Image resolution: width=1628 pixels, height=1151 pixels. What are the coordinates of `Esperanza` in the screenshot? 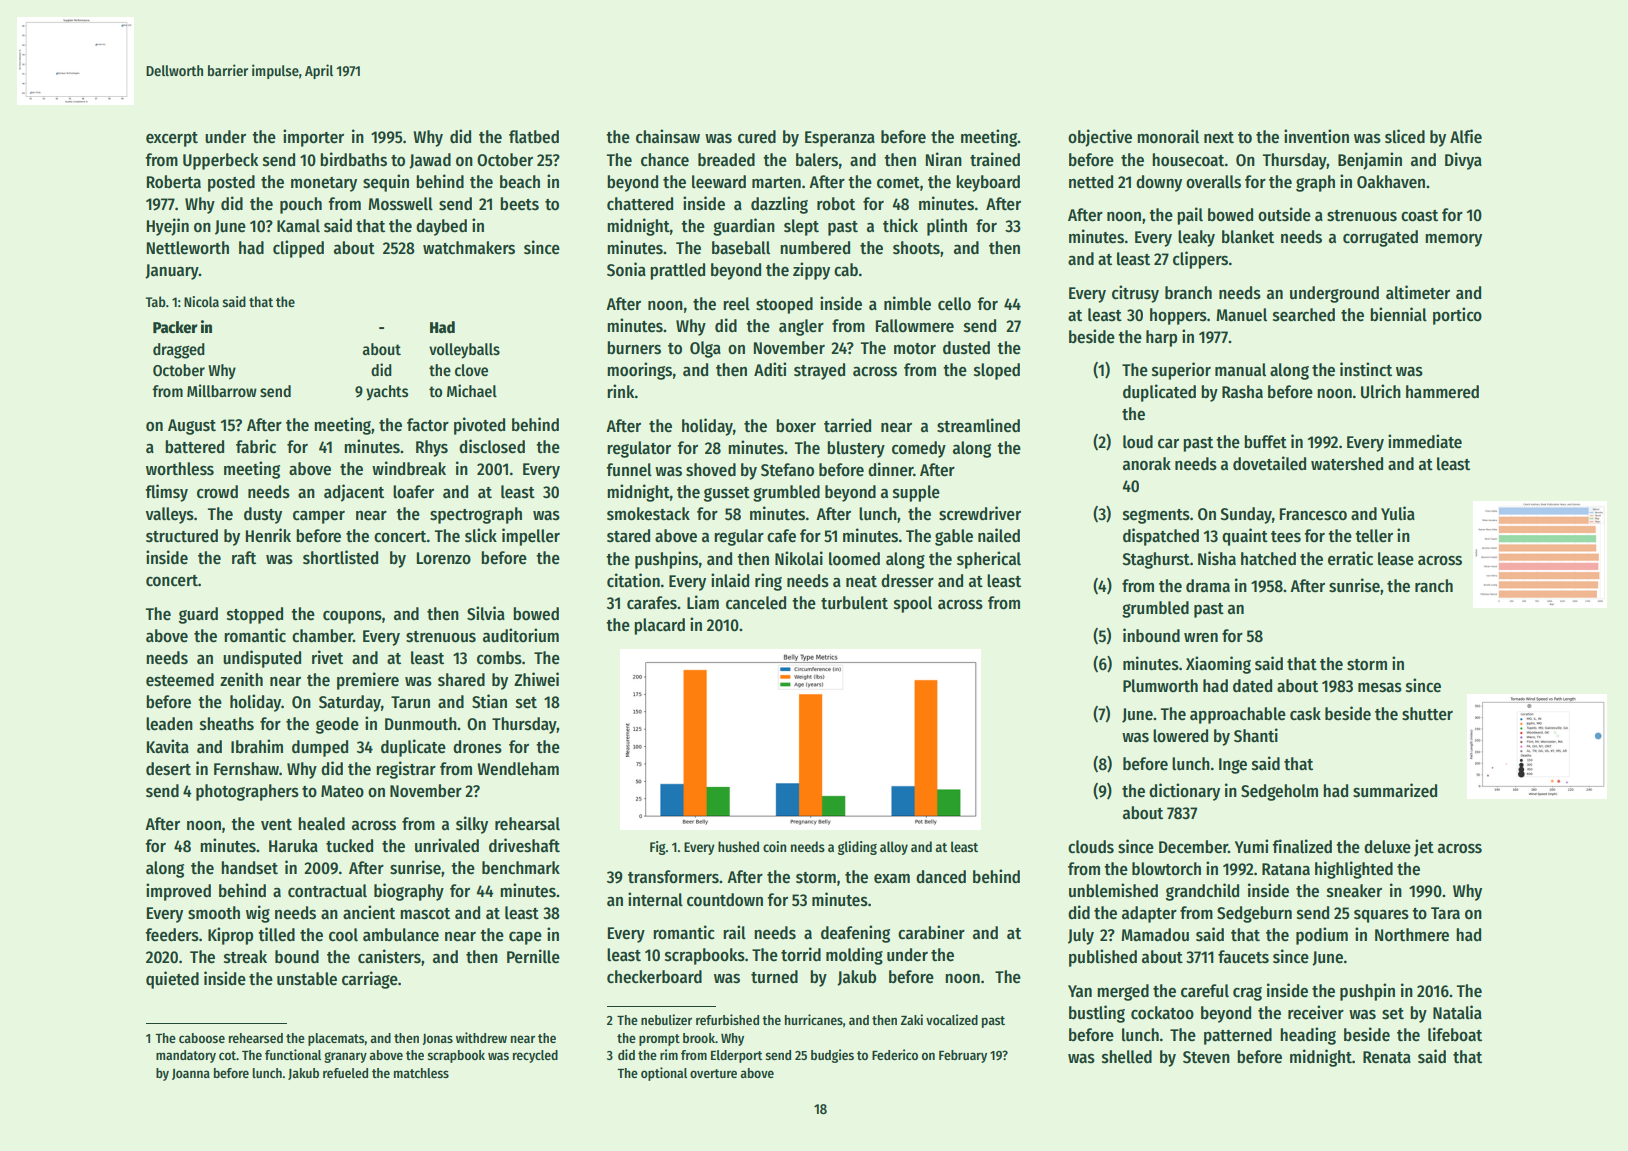 It's located at (840, 139).
